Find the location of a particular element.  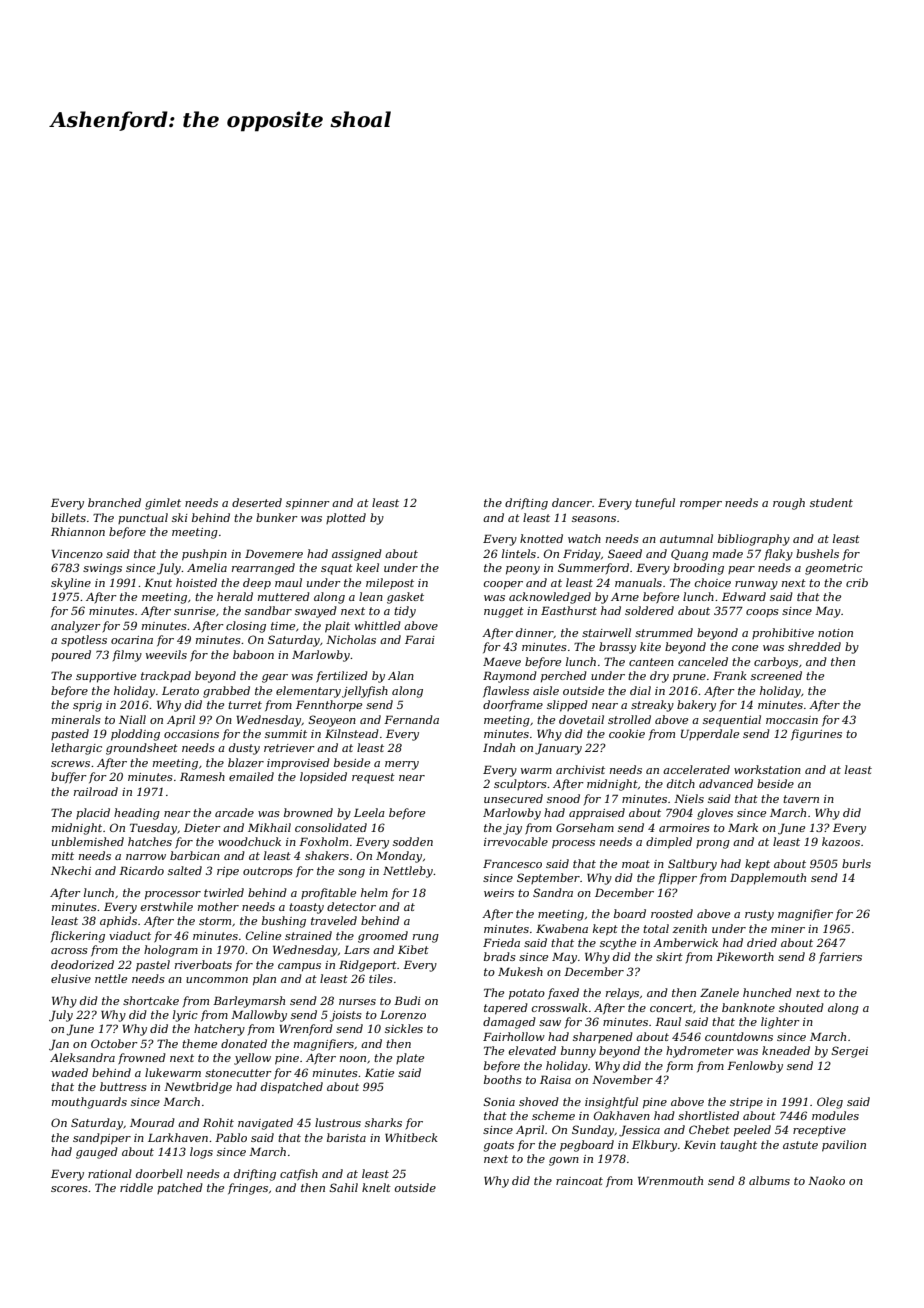

weirs is located at coordinates (499, 893).
